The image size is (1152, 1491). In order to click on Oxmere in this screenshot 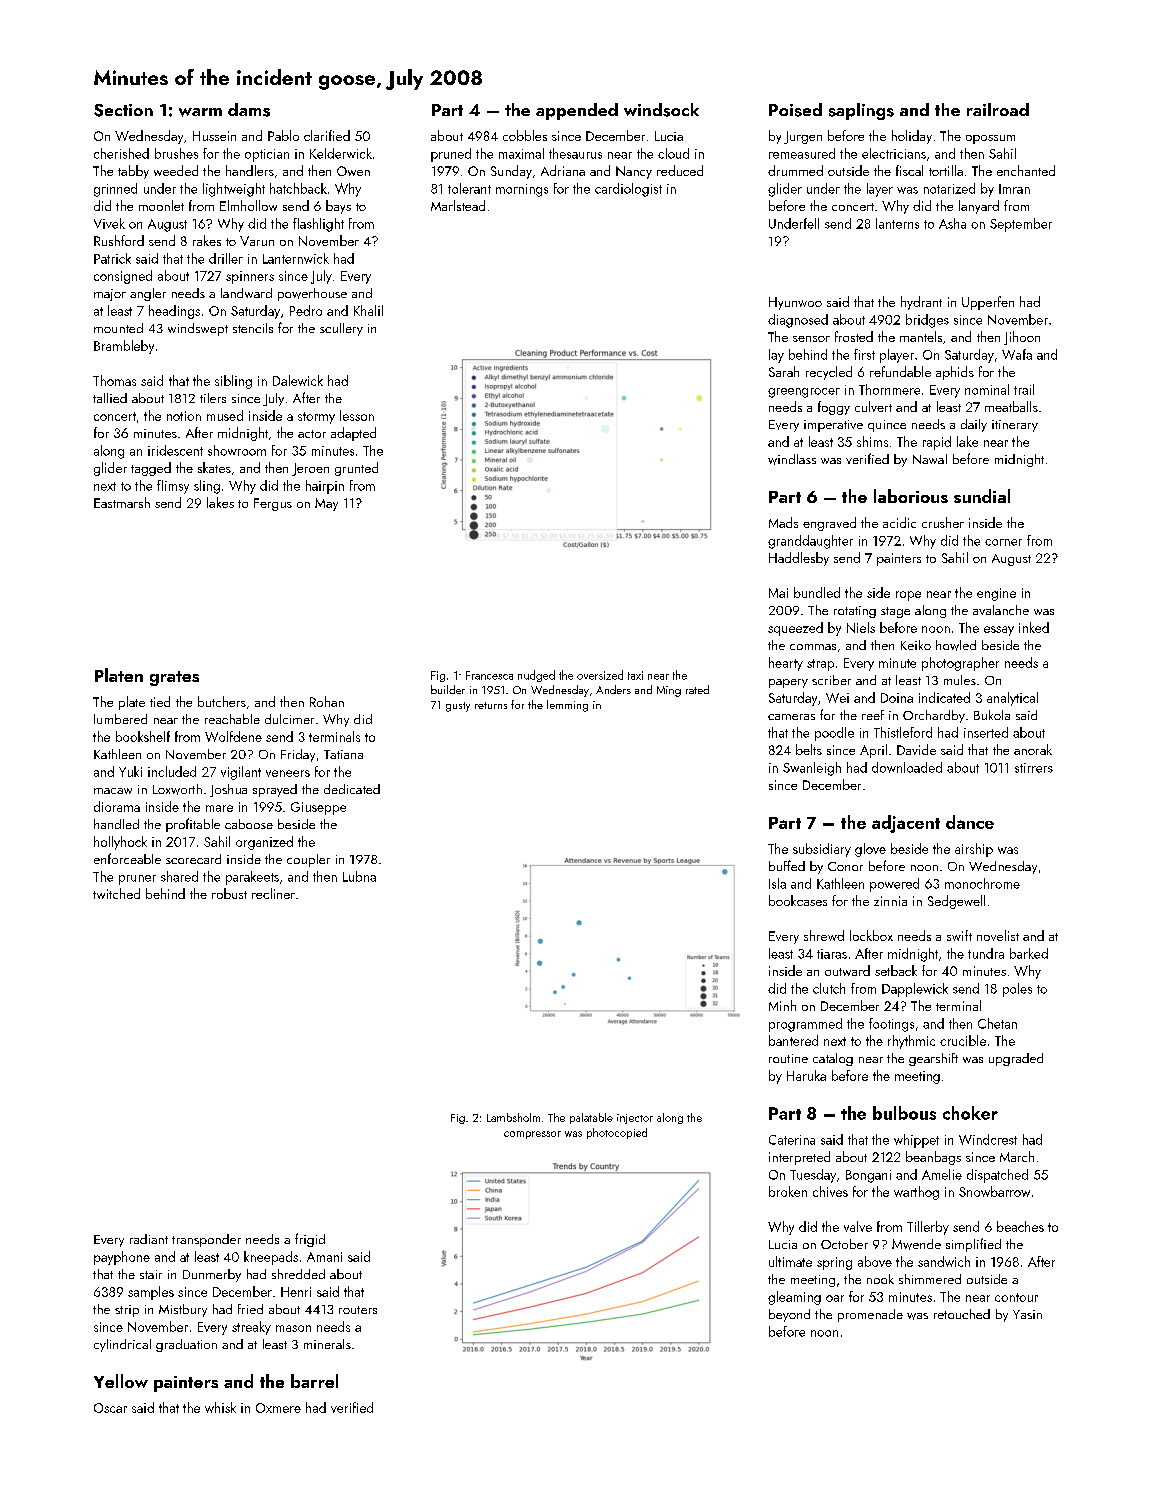, I will do `click(278, 1408)`.
